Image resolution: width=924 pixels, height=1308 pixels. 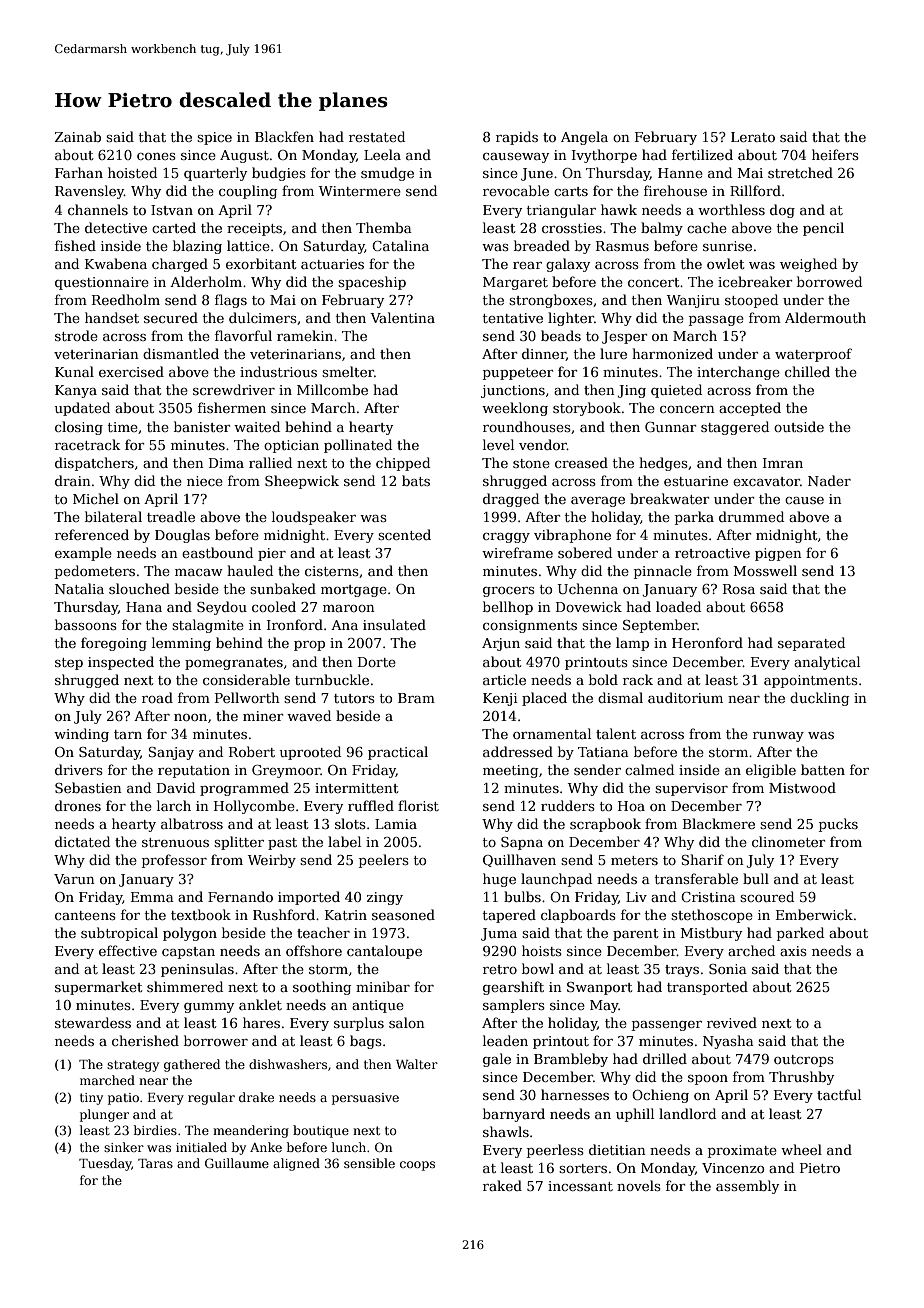 What do you see at coordinates (155, 1163) in the screenshot?
I see `Taras` at bounding box center [155, 1163].
